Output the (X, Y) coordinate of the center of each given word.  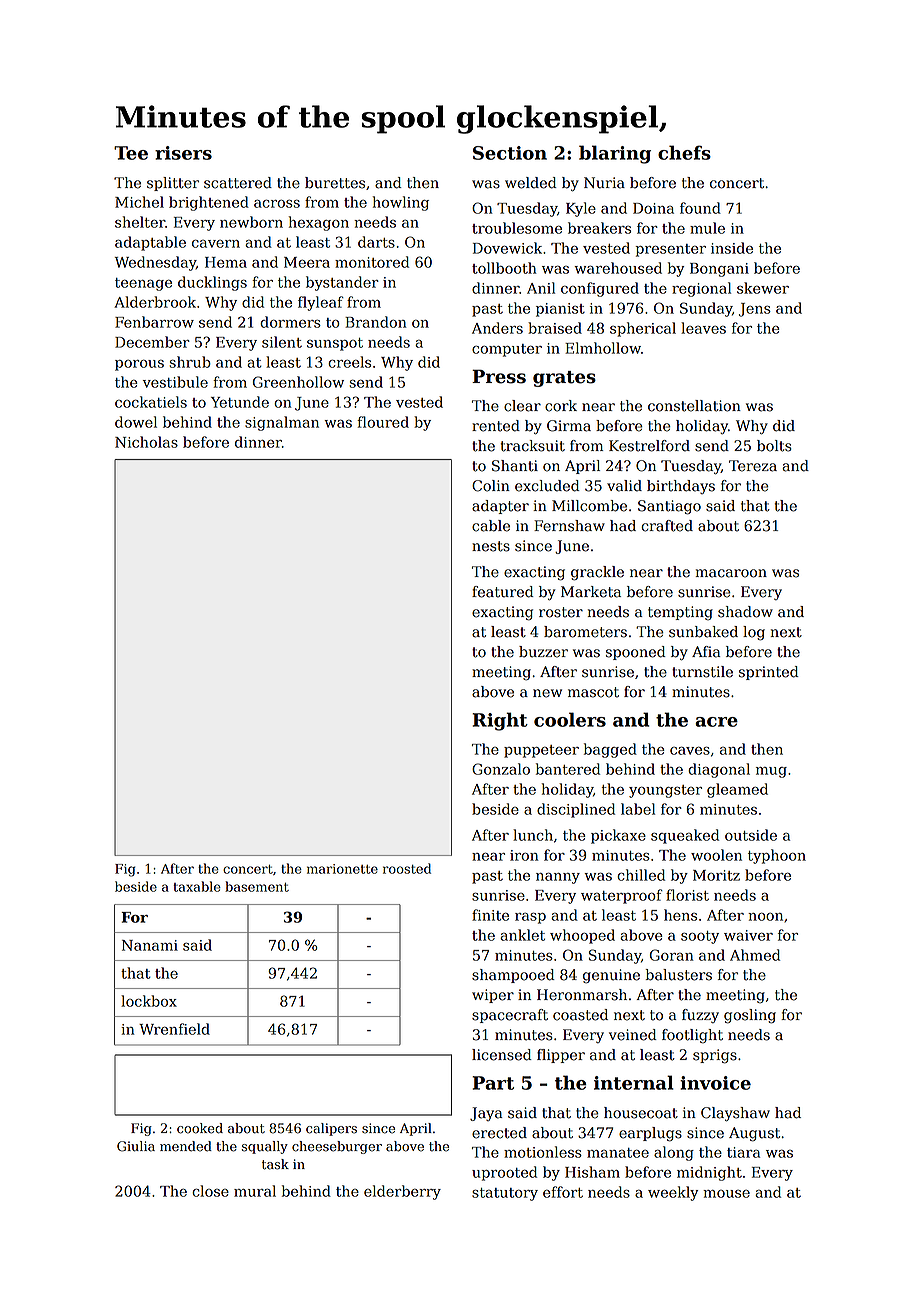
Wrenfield (174, 1029)
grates (564, 379)
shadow (745, 612)
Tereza (753, 466)
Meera (307, 262)
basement (257, 886)
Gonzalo (501, 769)
